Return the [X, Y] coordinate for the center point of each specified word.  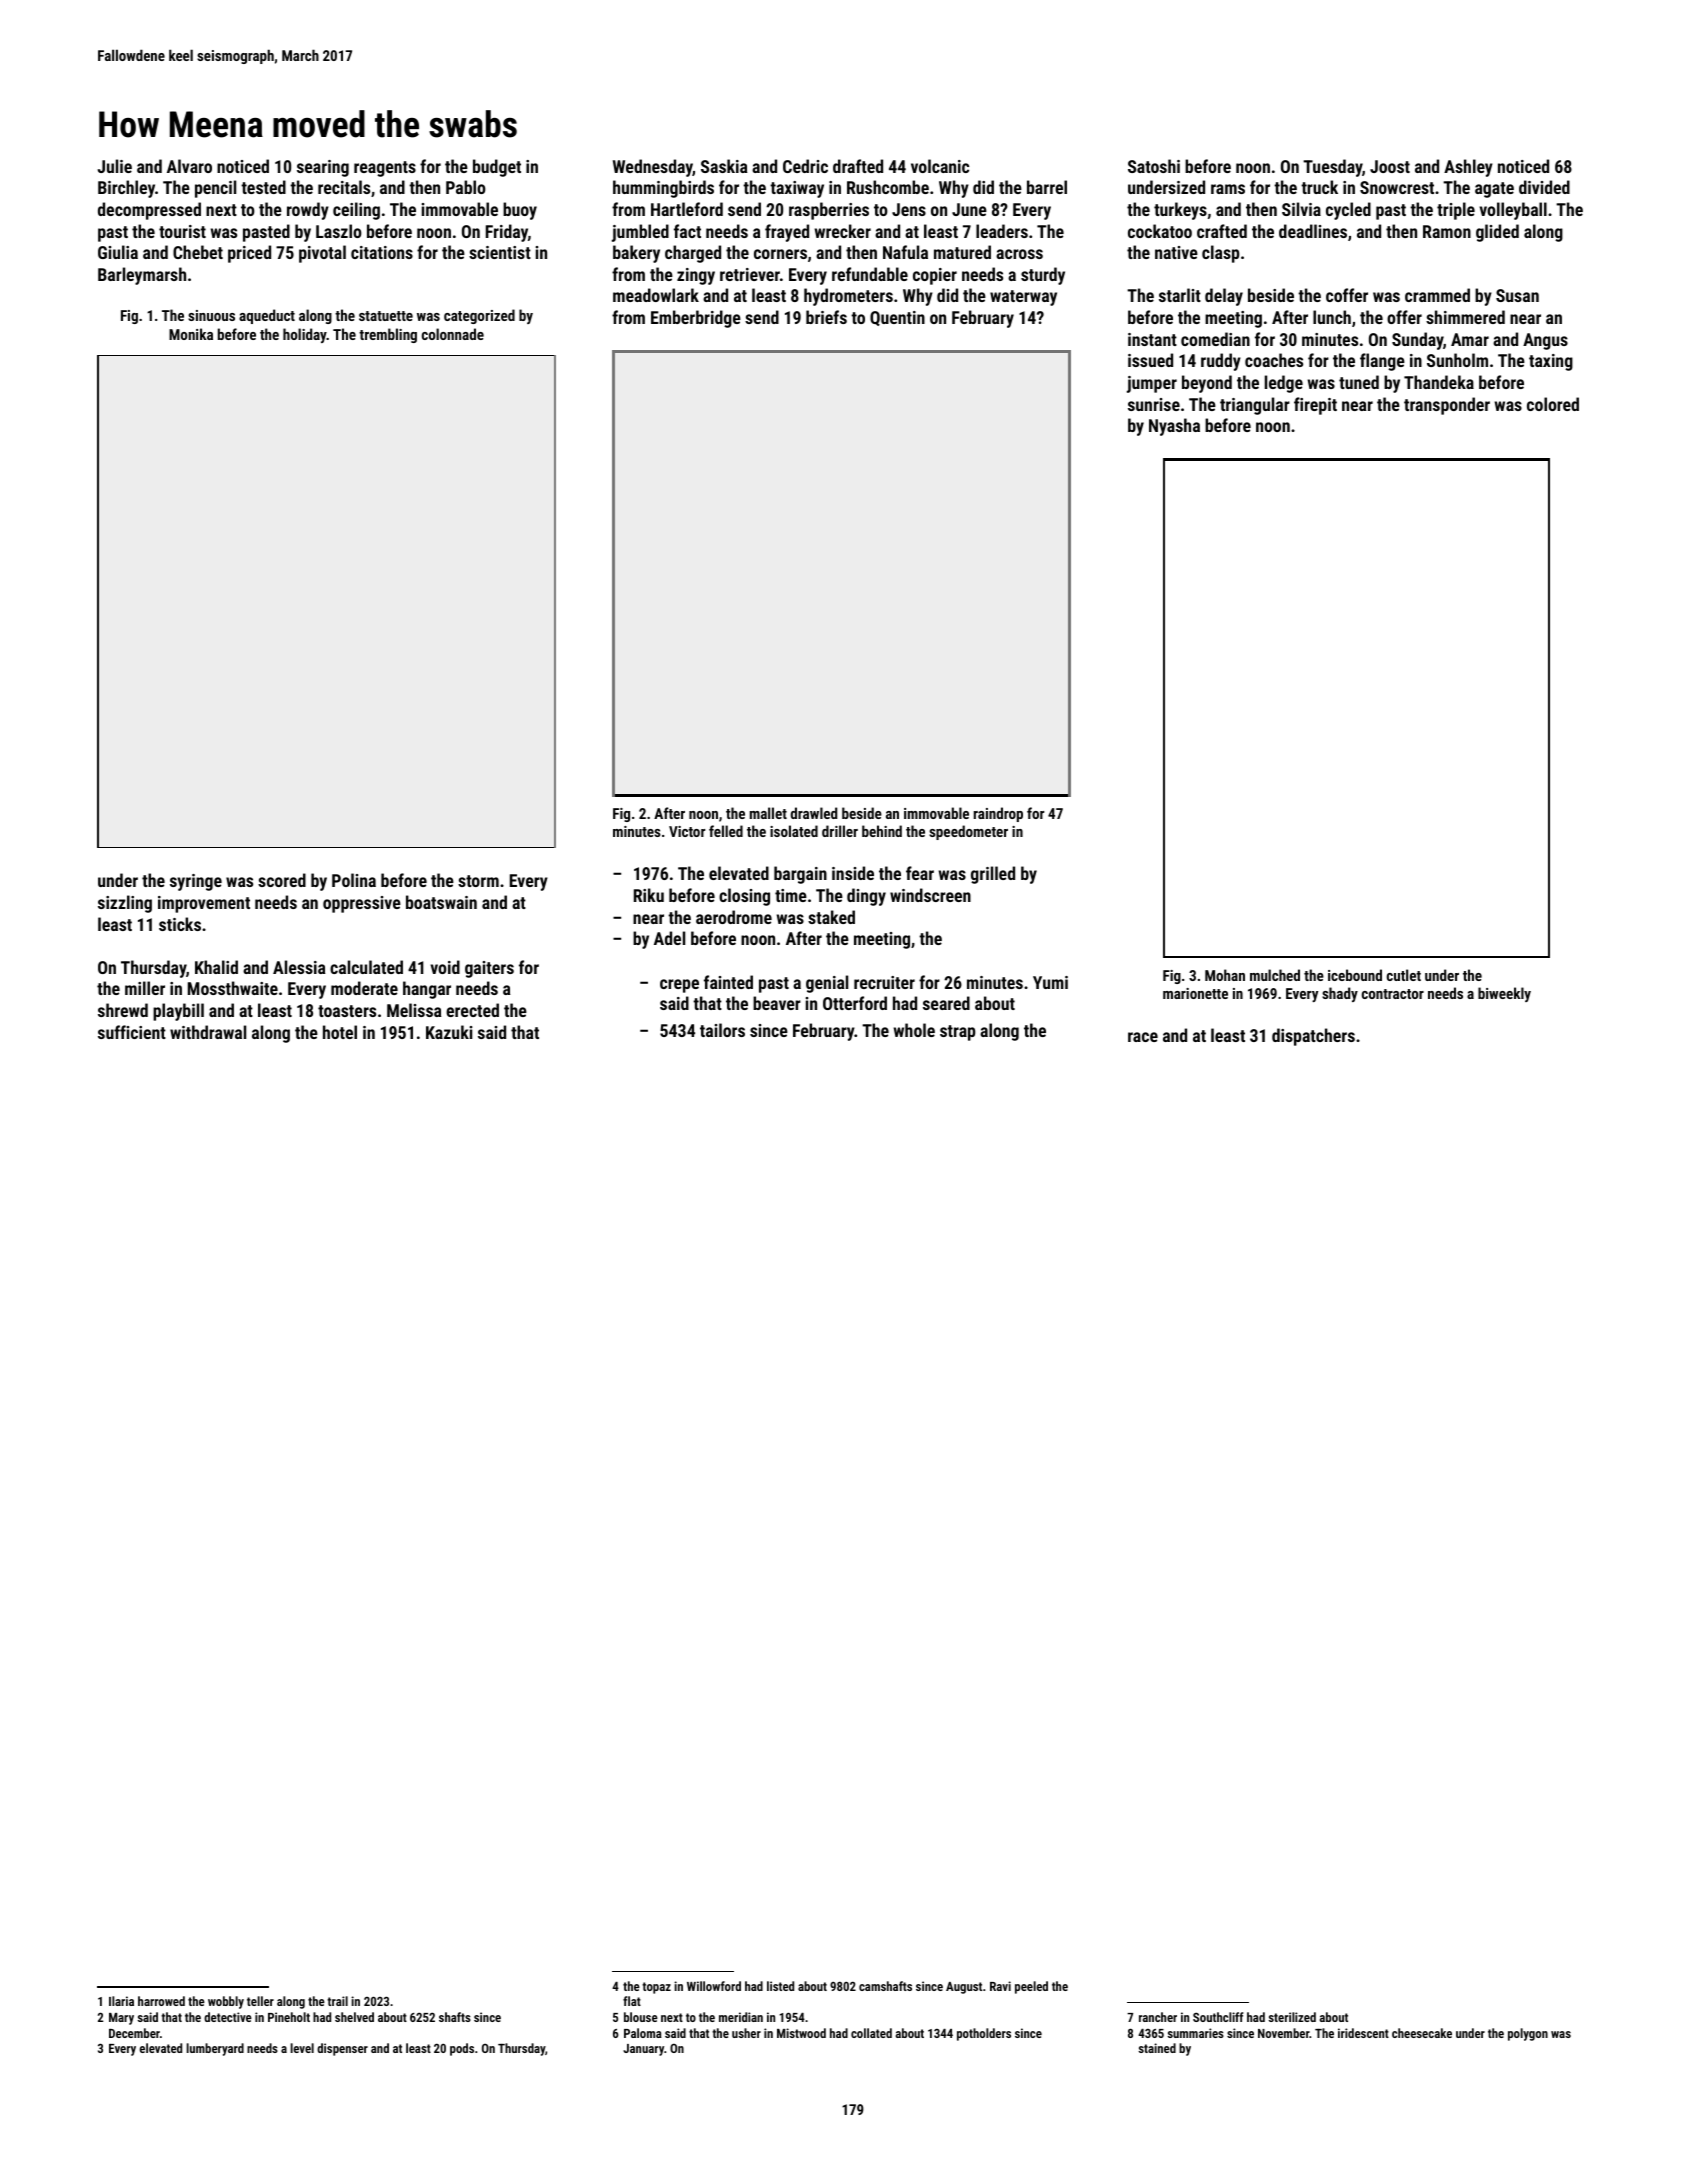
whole [914, 1030]
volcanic [940, 166]
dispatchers [1313, 1037]
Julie [115, 166]
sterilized [1292, 2017]
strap [958, 1033]
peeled [1031, 1987]
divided [1544, 187]
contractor [1393, 994]
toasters [347, 1011]
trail [337, 2001]
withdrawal [208, 1032]
